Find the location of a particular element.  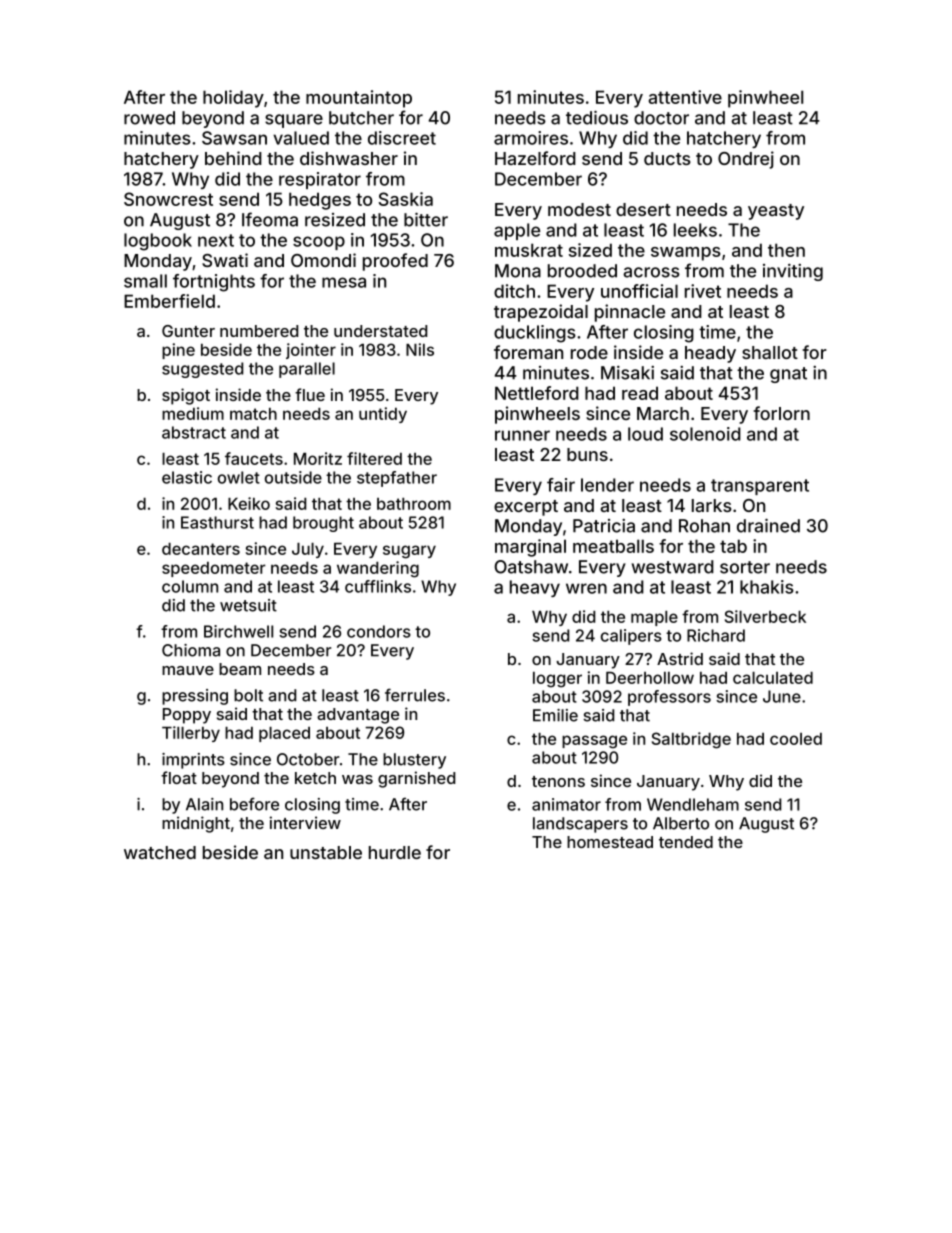

ducts is located at coordinates (667, 158).
